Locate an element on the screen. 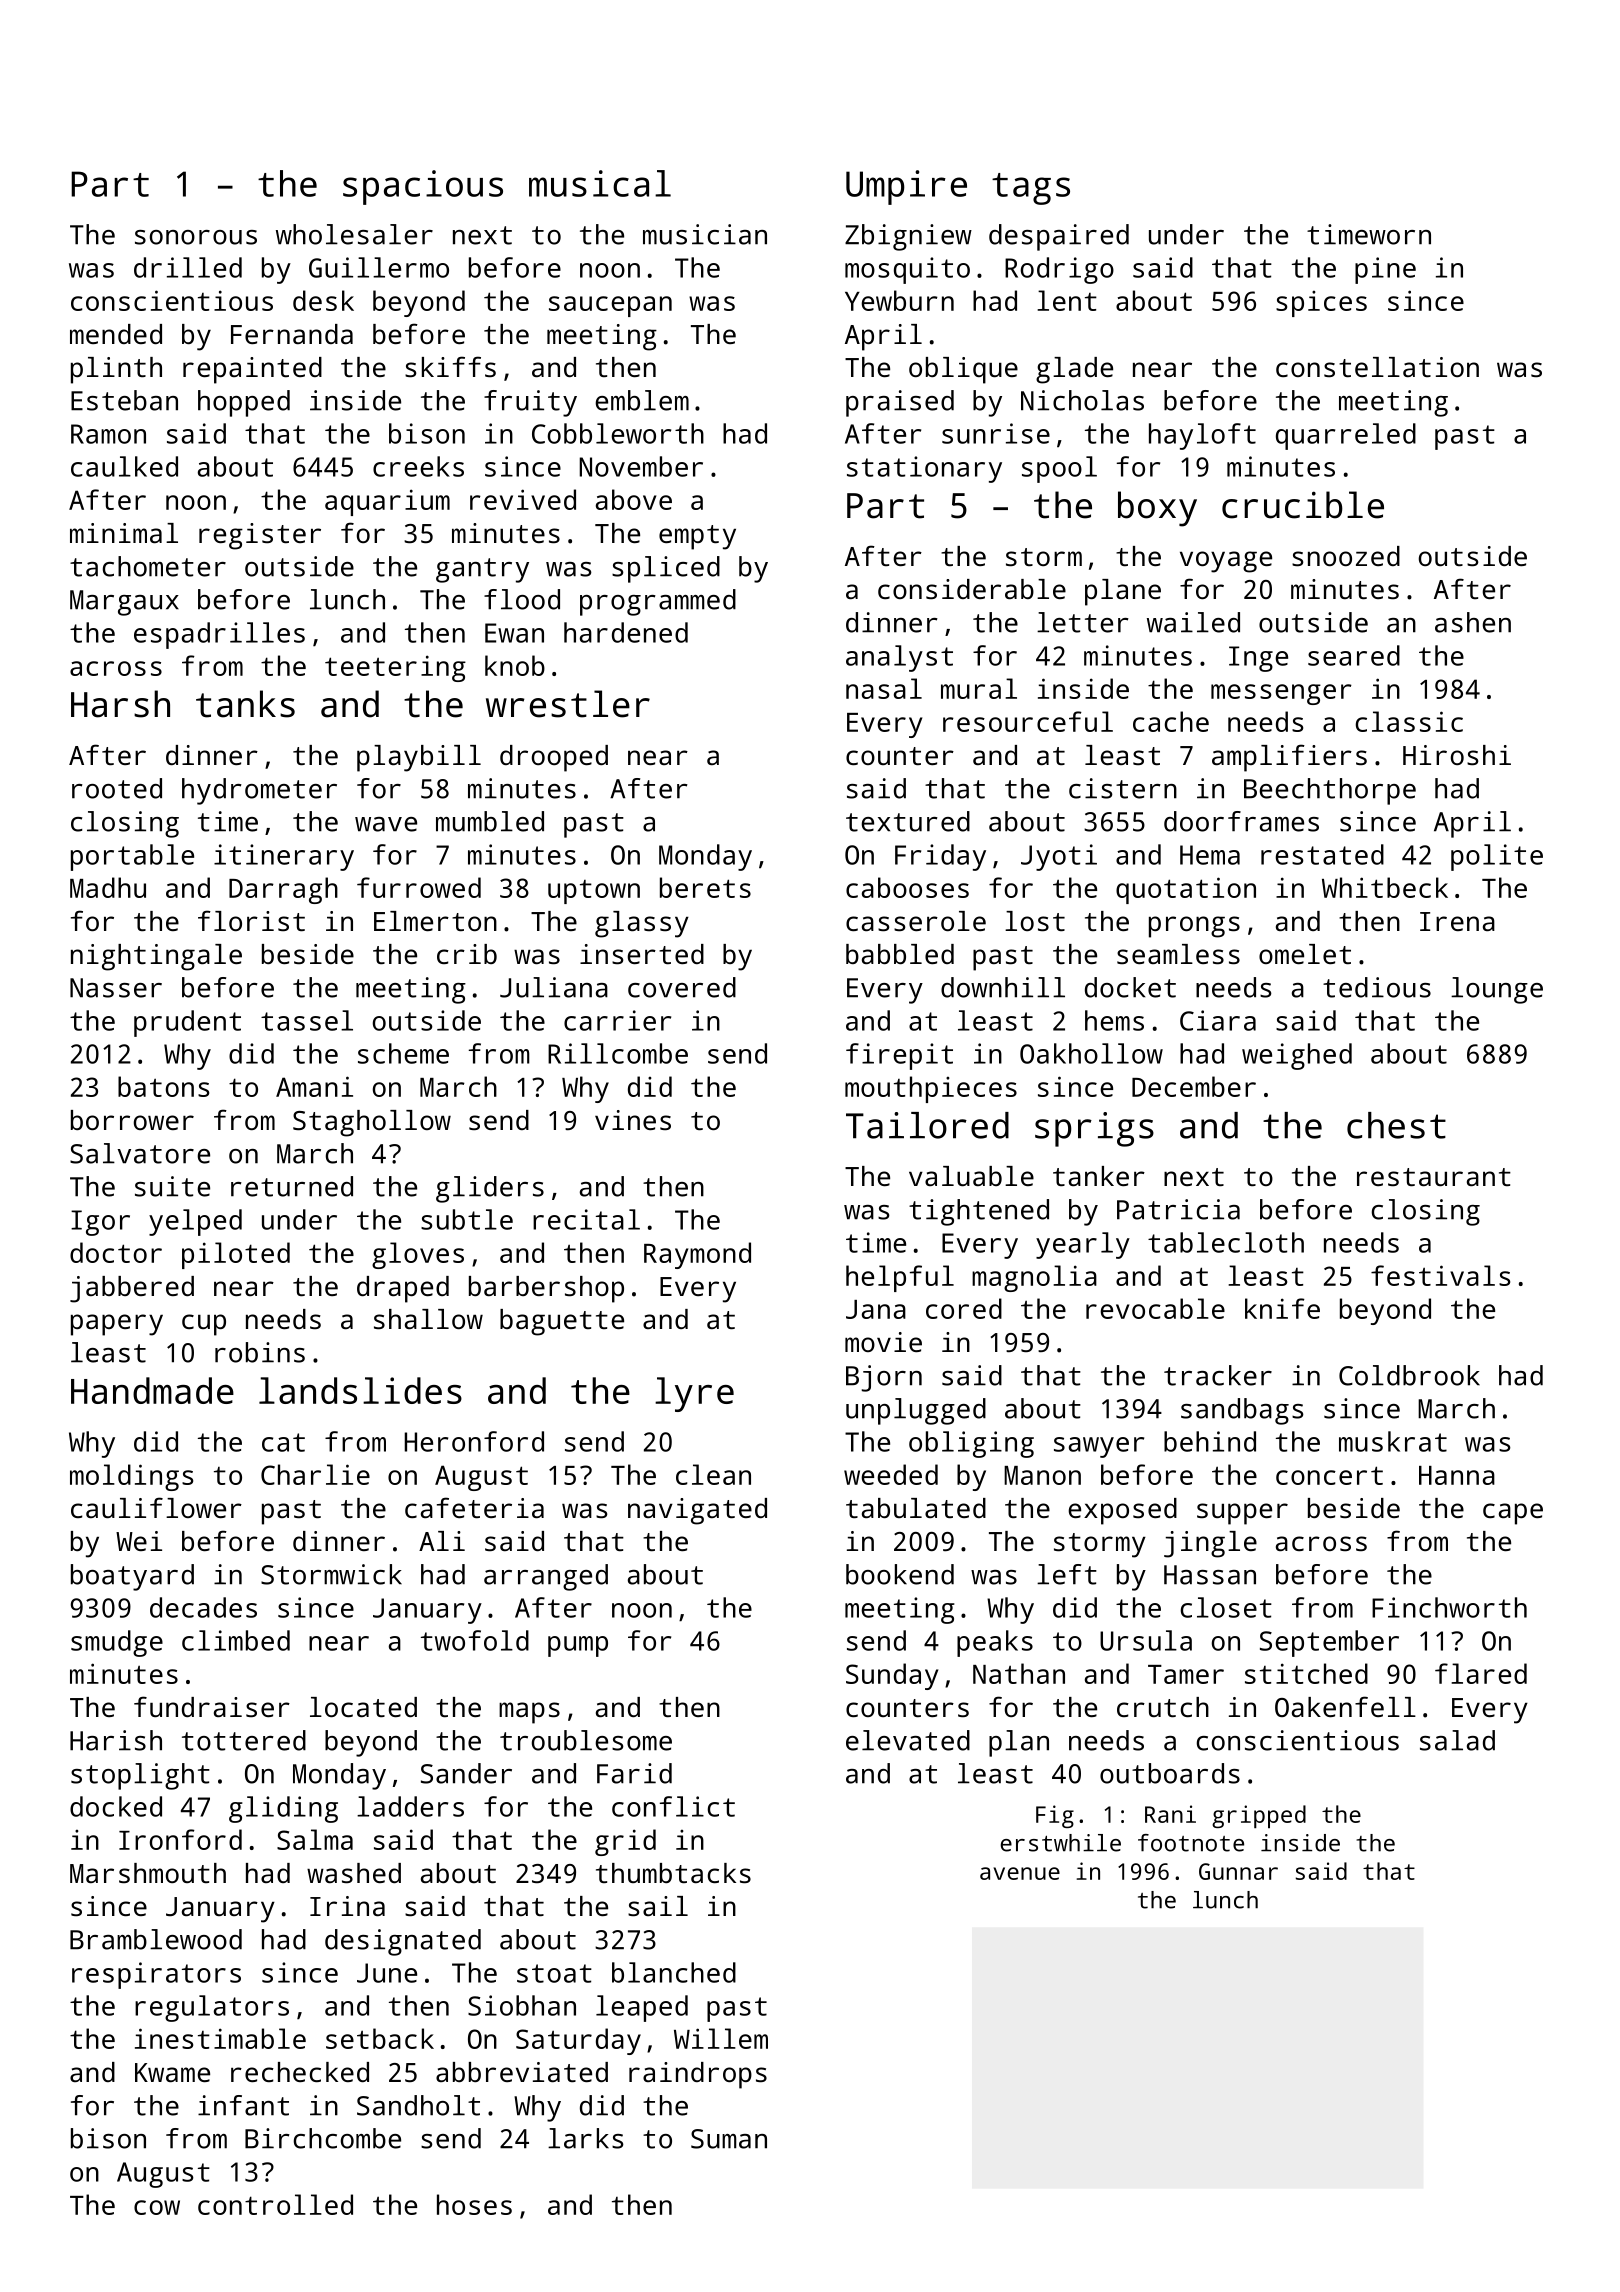 The image size is (1620, 2292). spacious is located at coordinates (423, 187).
